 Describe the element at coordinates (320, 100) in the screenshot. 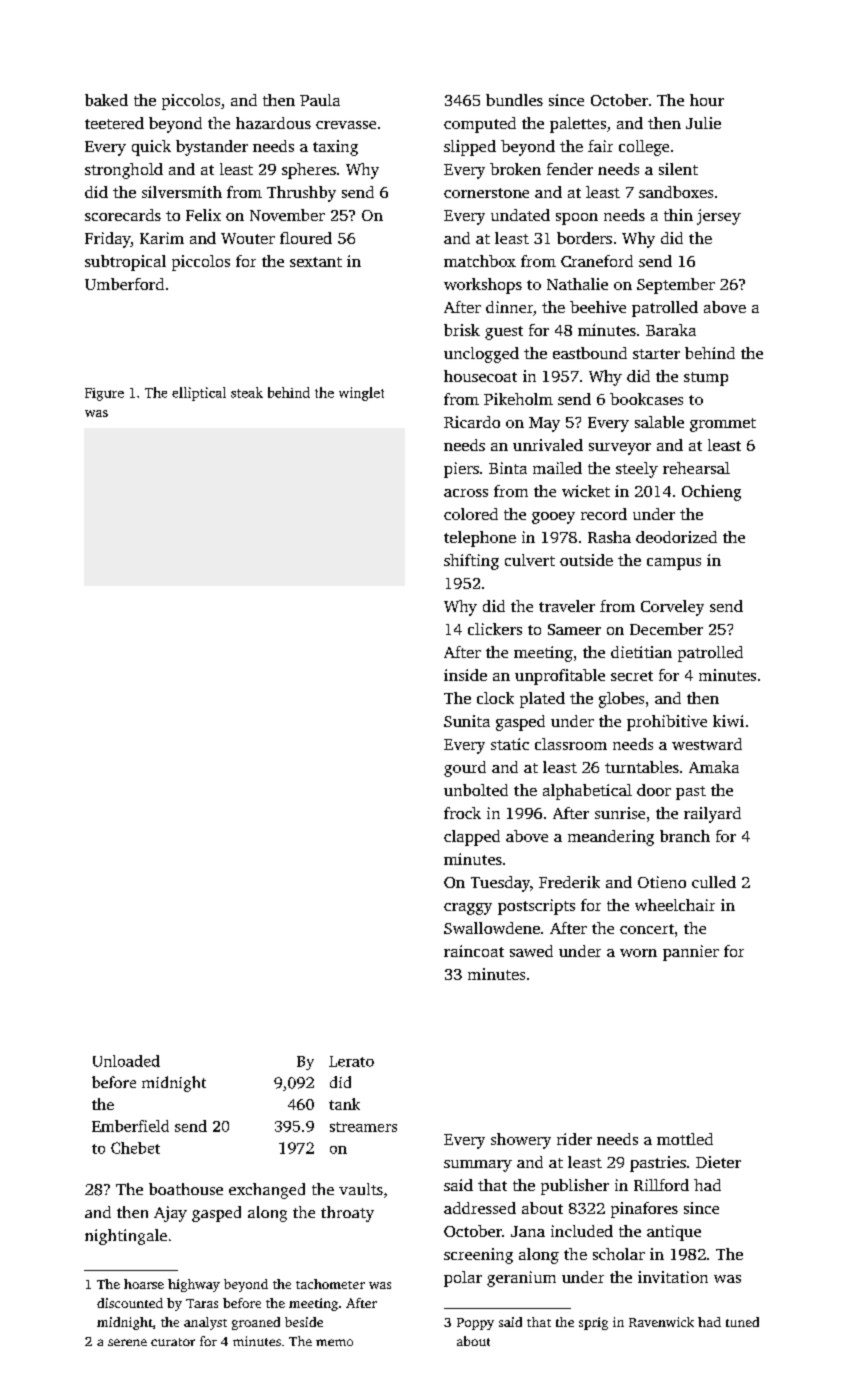

I see `Paula` at that location.
